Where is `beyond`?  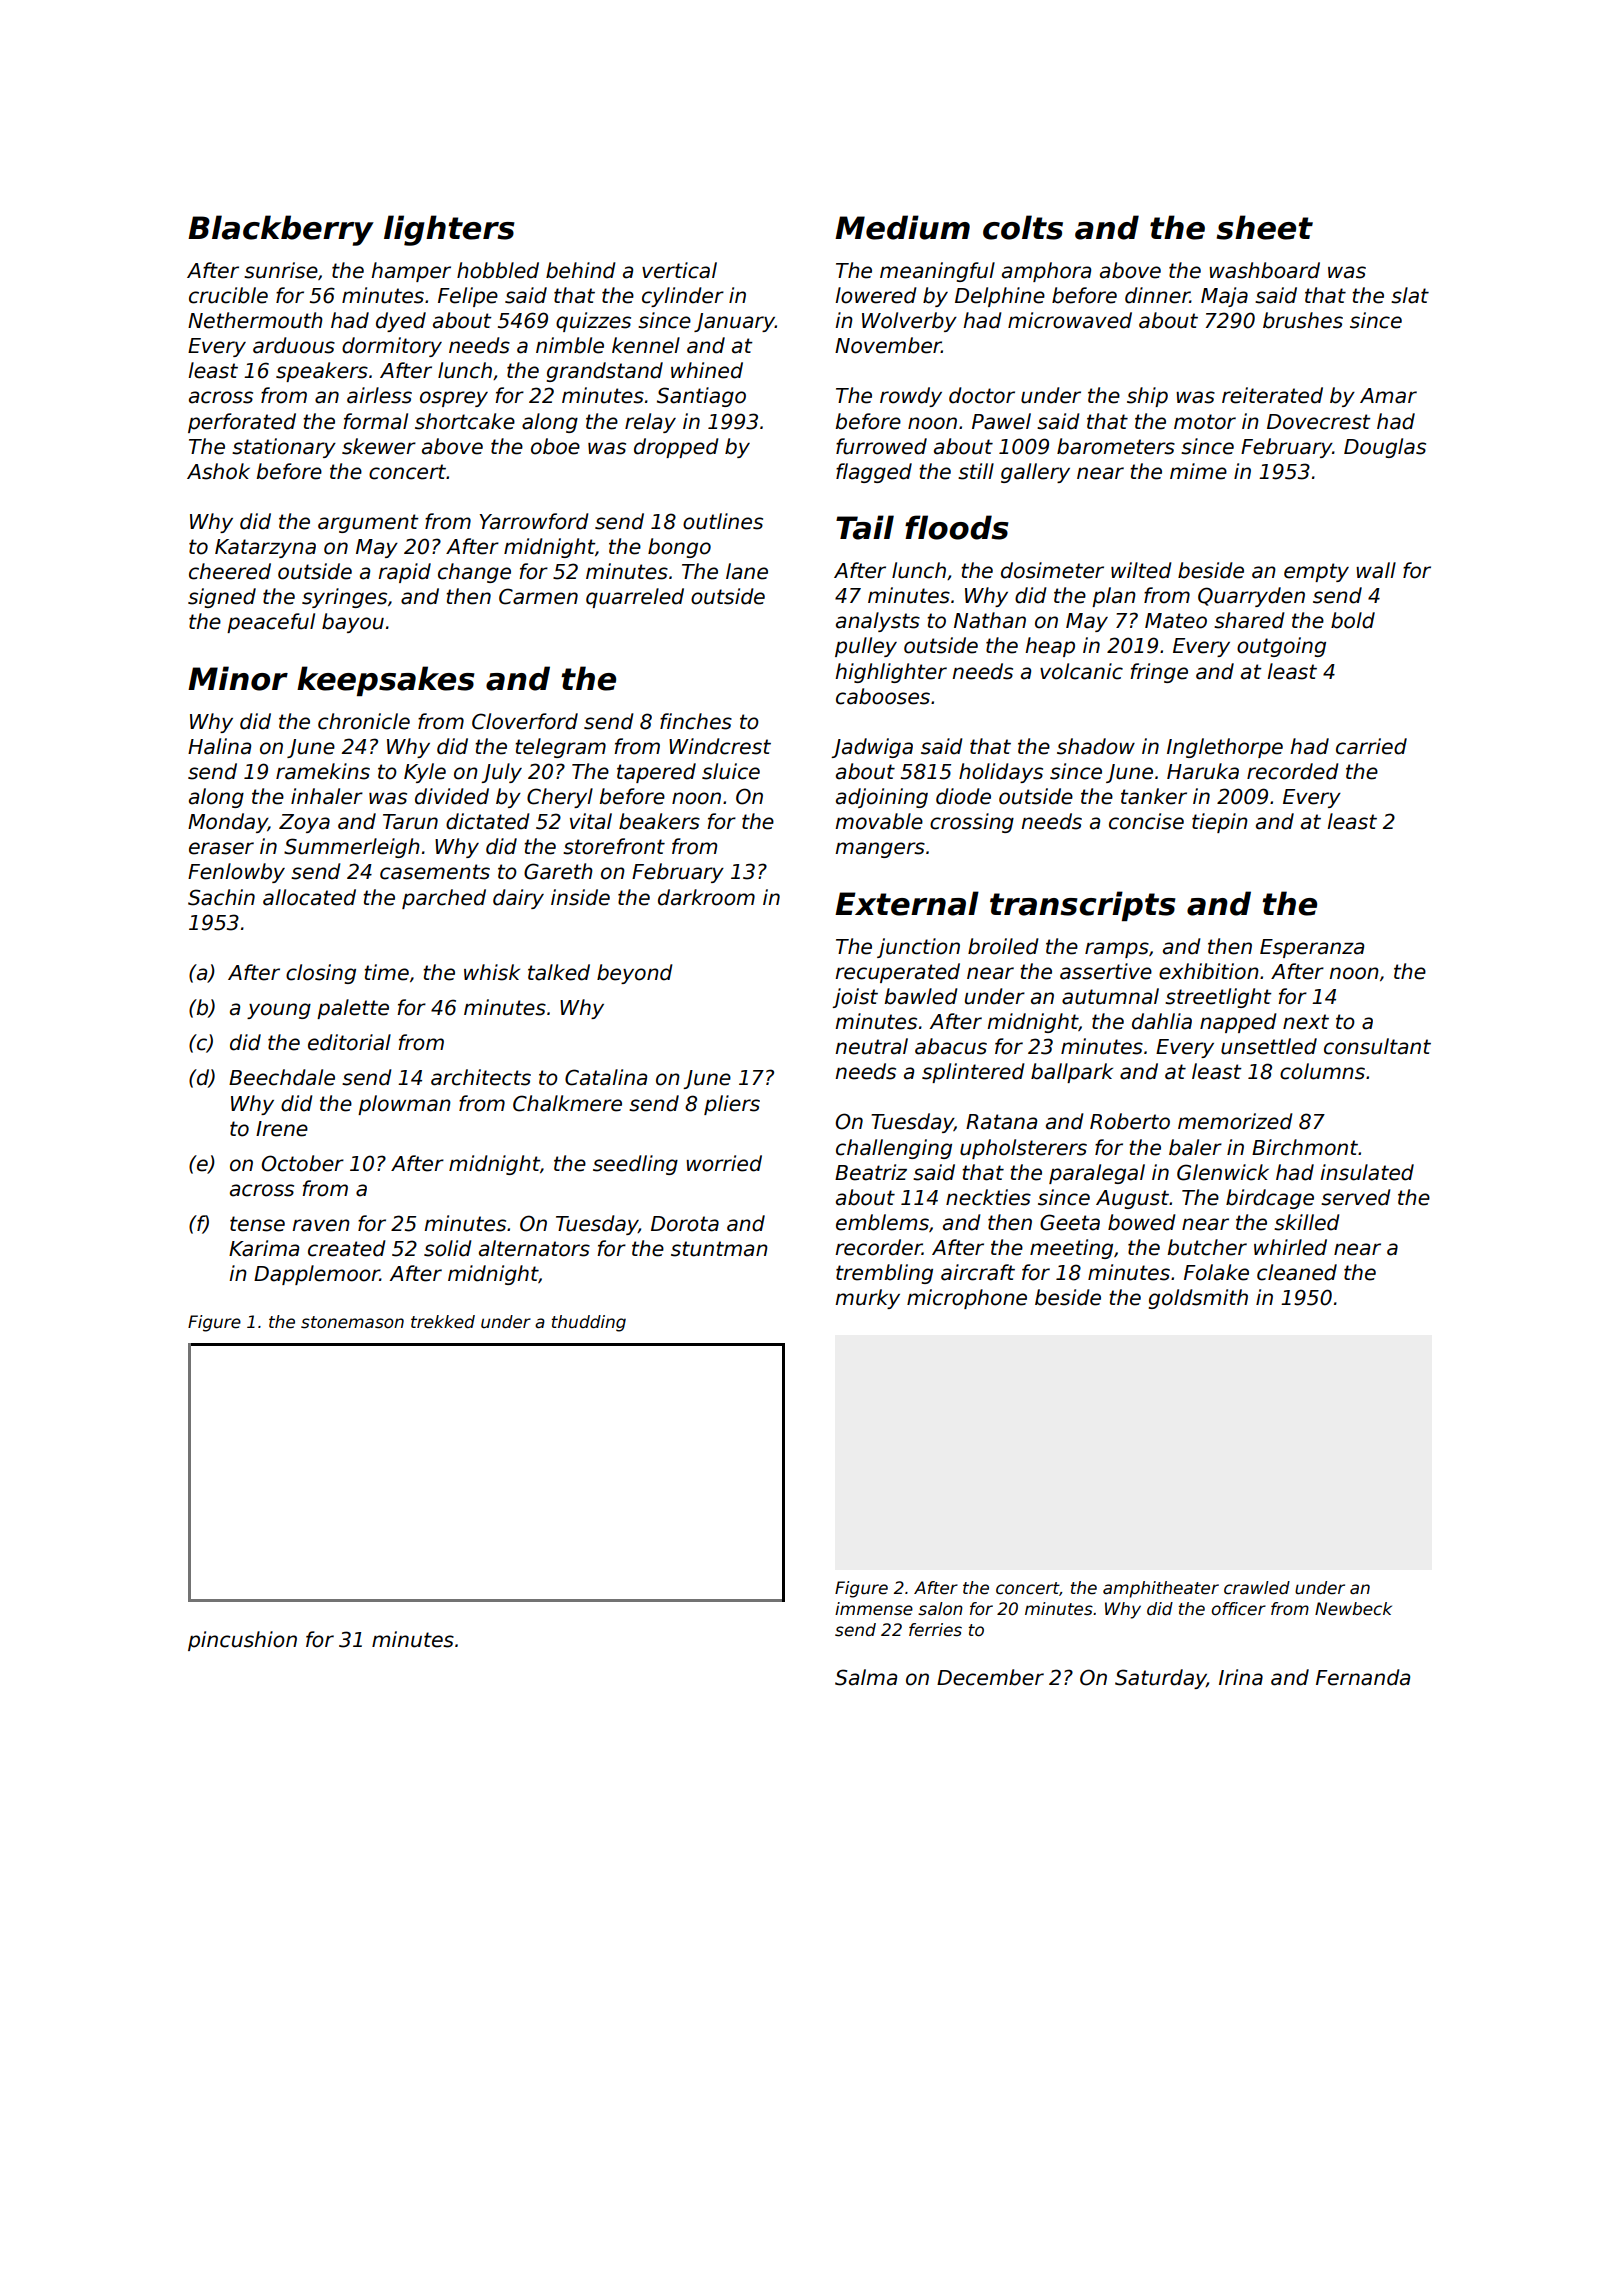
beyond is located at coordinates (635, 974).
